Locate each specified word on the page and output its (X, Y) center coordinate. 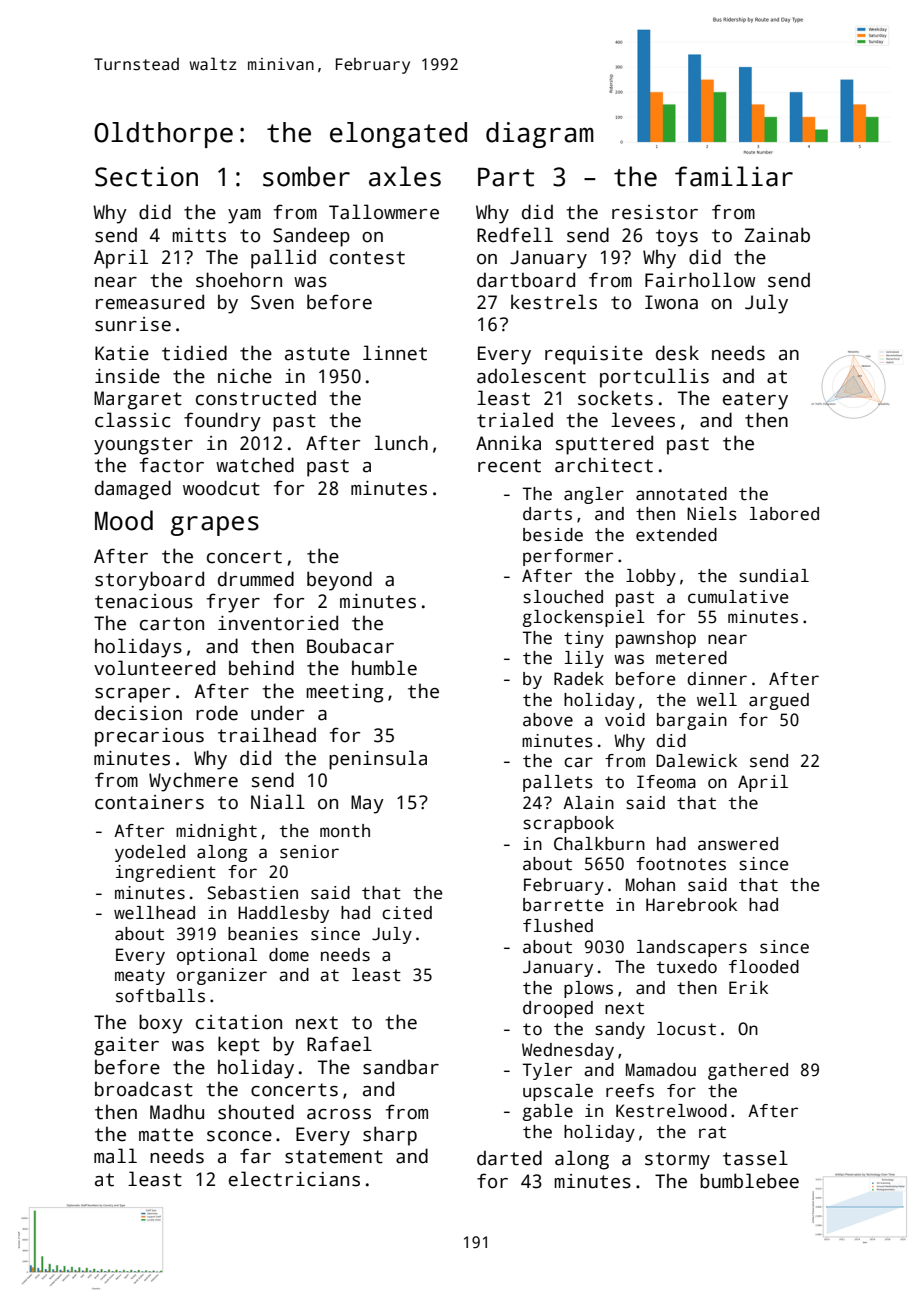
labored (784, 514)
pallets (558, 783)
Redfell (515, 235)
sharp (390, 1136)
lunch (401, 443)
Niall (278, 802)
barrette (563, 905)
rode (217, 713)
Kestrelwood (671, 1111)
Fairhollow (700, 280)
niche (245, 376)
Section (146, 176)
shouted (256, 1112)
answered (738, 844)
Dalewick (696, 761)
